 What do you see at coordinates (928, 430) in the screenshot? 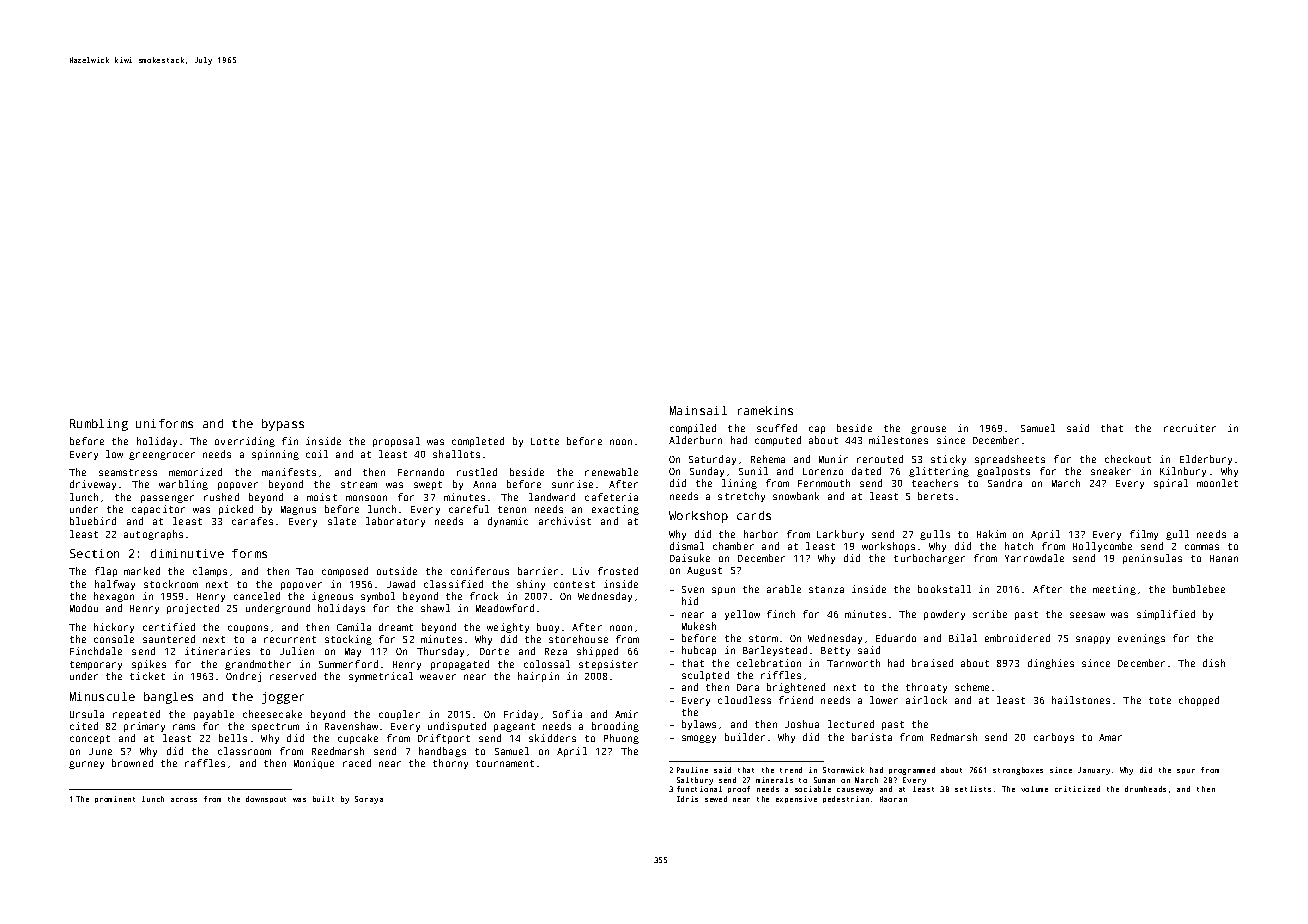
I see `grouse` at bounding box center [928, 430].
